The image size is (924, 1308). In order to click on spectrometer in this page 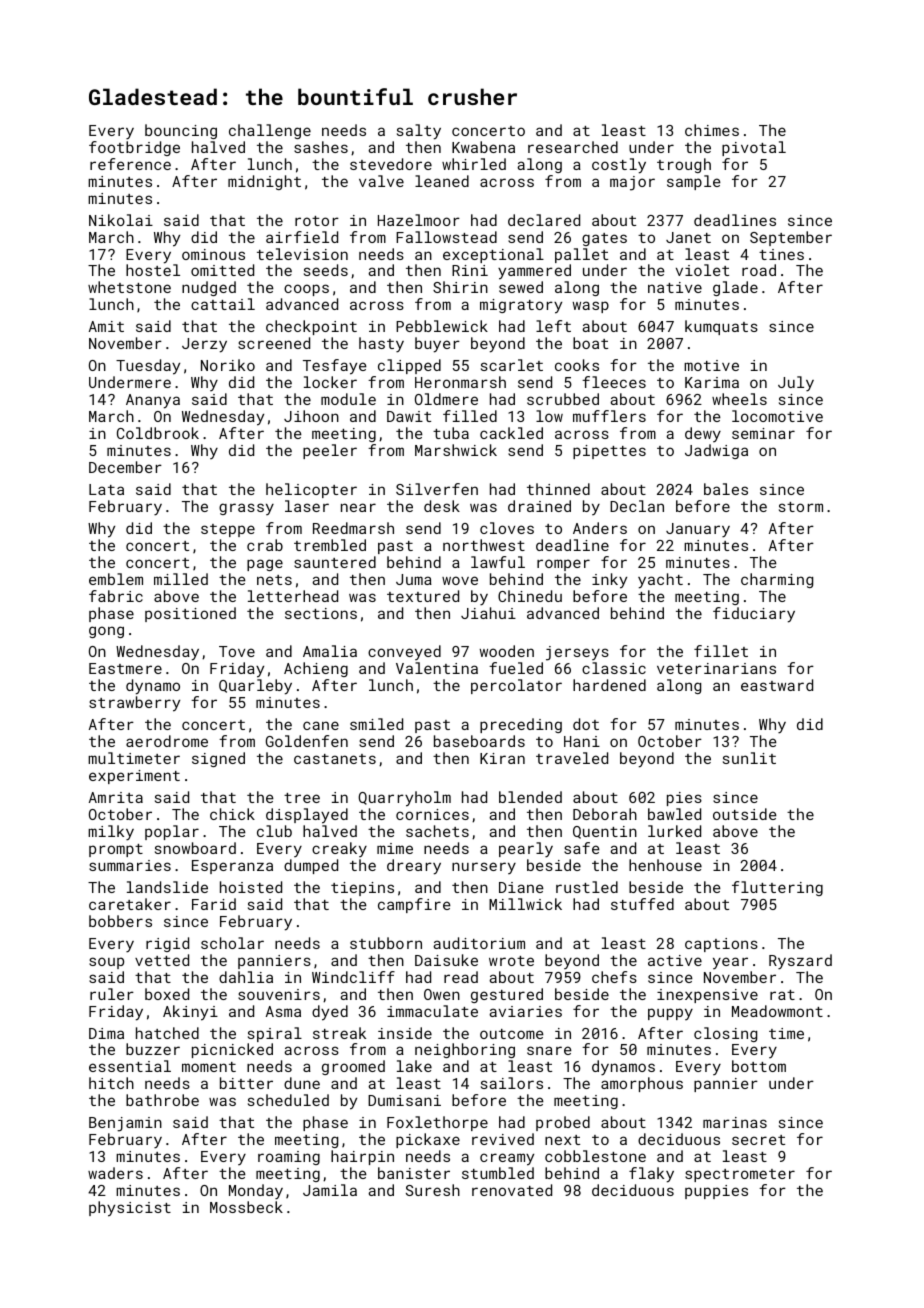, I will do `click(740, 1175)`.
